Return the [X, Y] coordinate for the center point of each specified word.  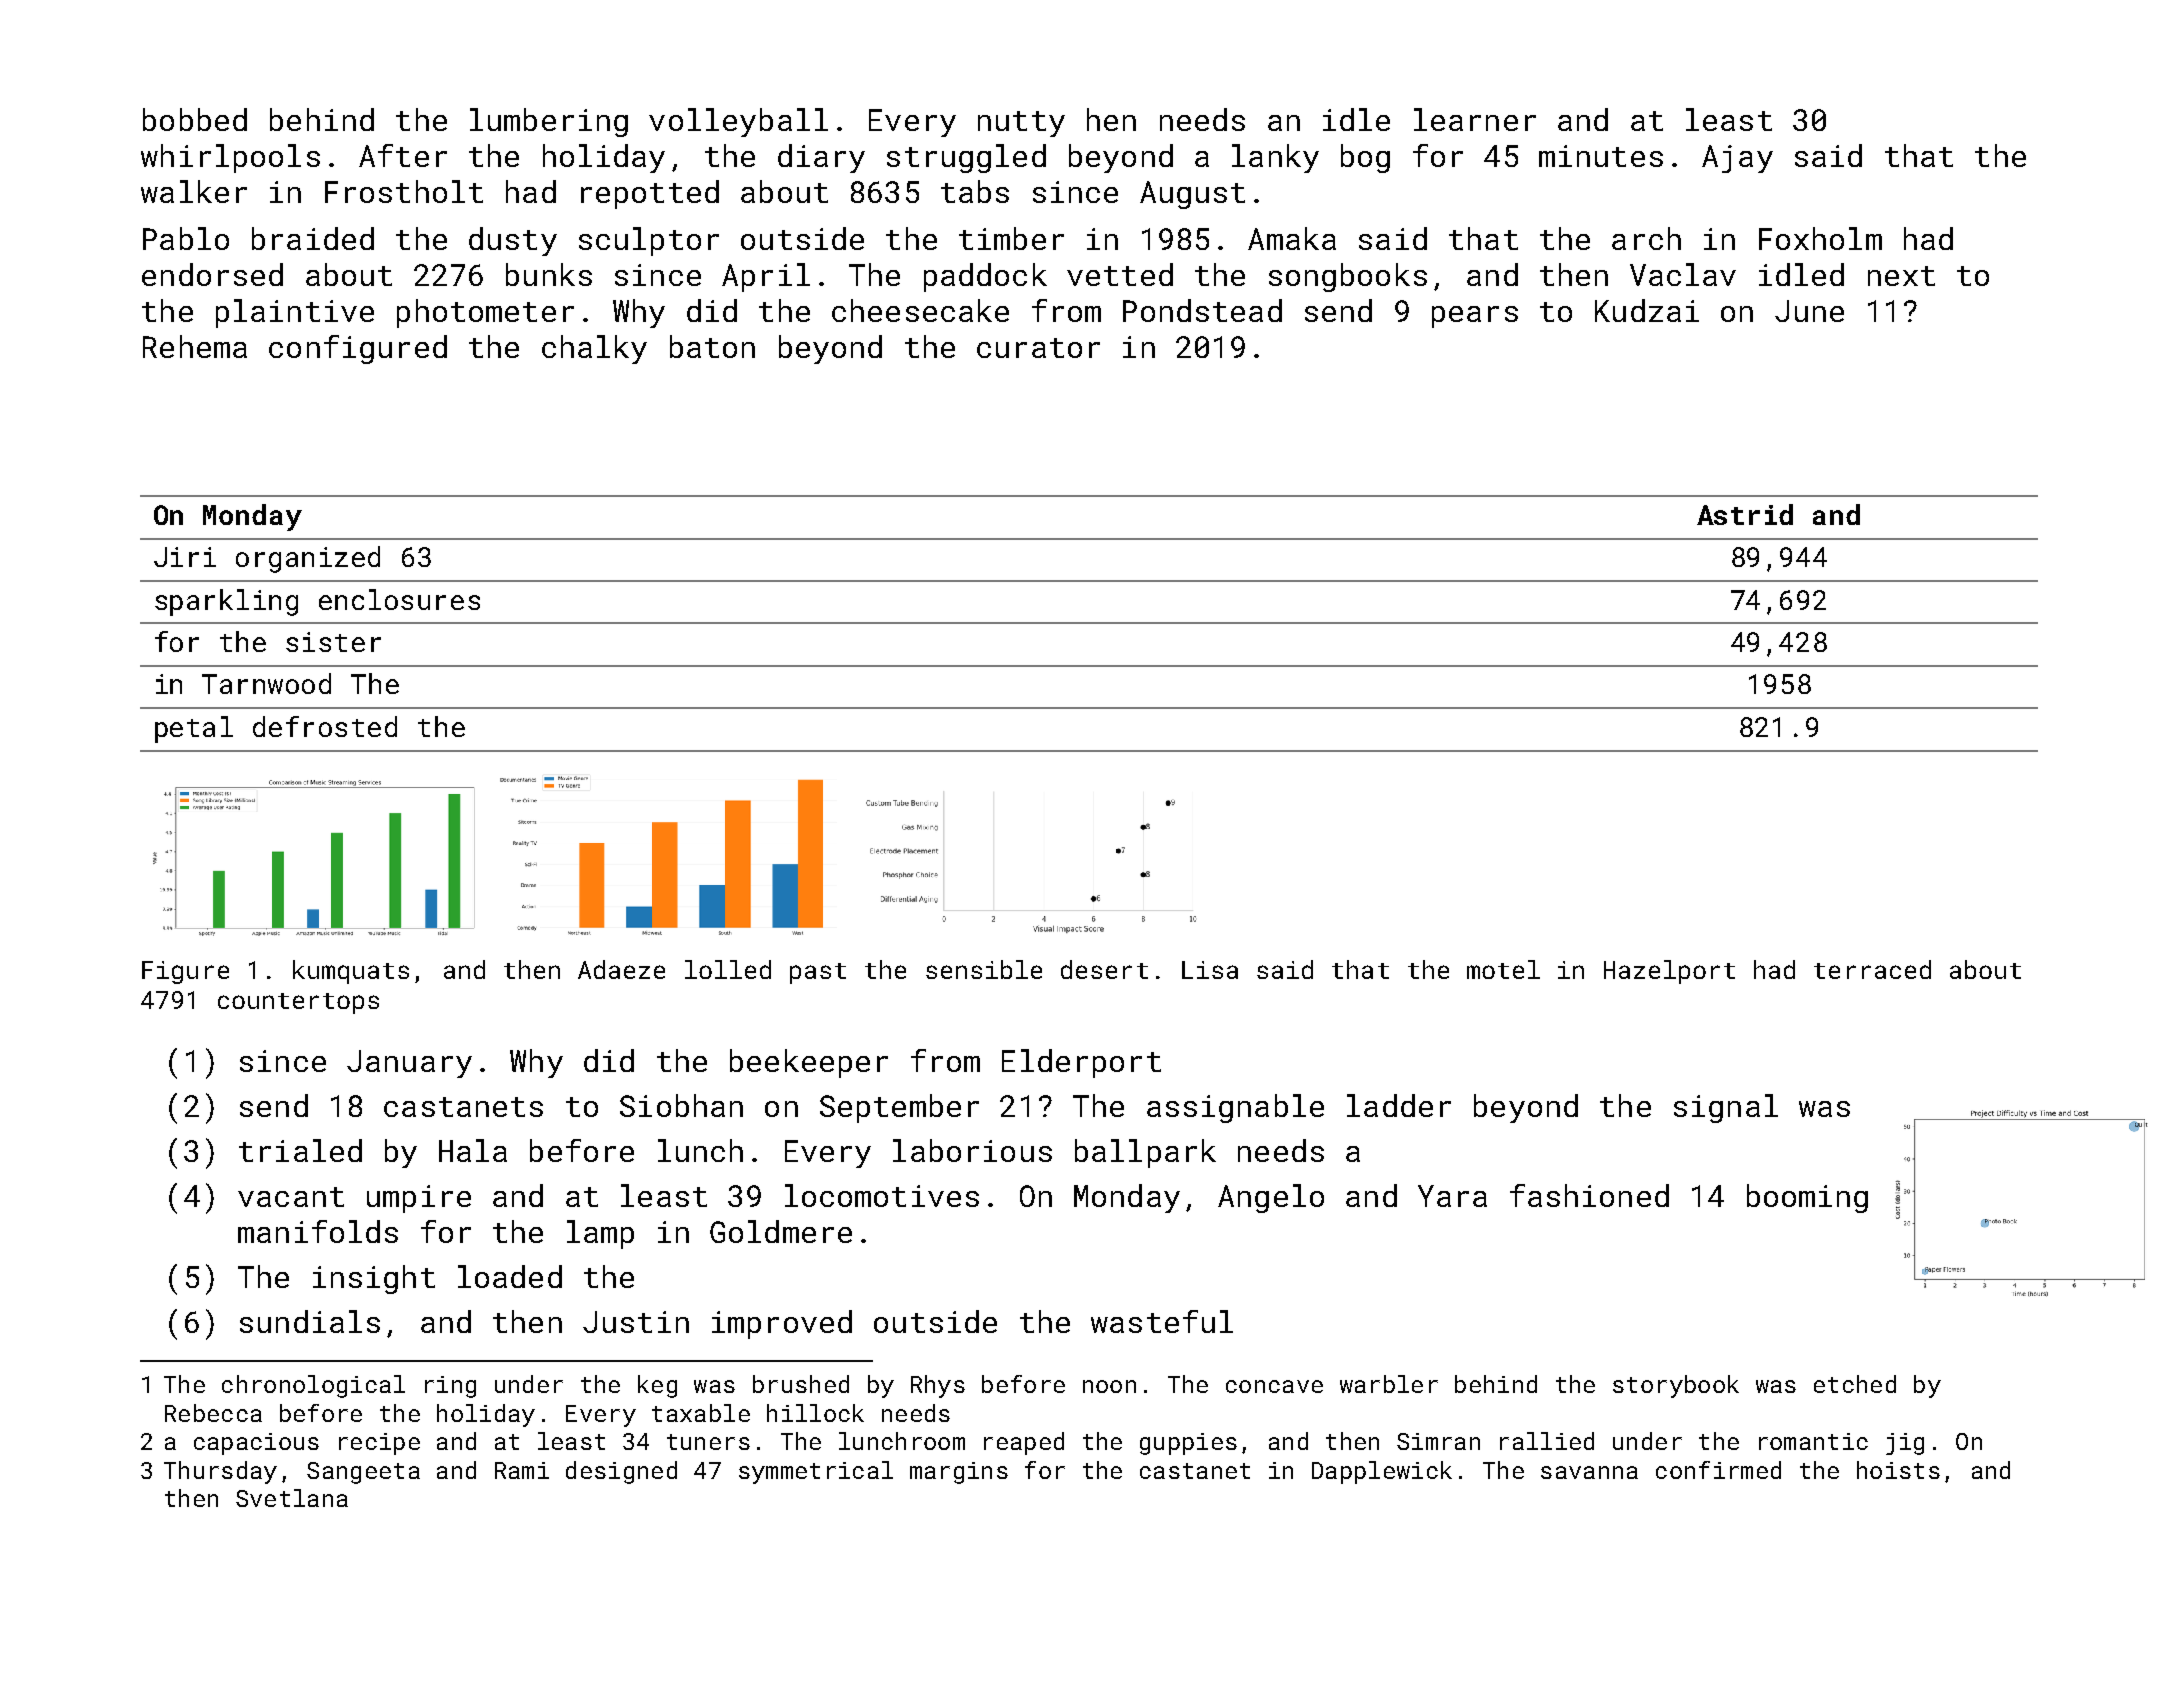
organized [308, 559]
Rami [522, 1470]
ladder [1399, 1105]
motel [1503, 969]
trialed [300, 1150]
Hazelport [1669, 972]
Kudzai [1647, 310]
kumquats [351, 972]
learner [1475, 119]
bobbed [195, 119]
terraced [1872, 969]
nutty [1021, 124]
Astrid [1745, 514]
